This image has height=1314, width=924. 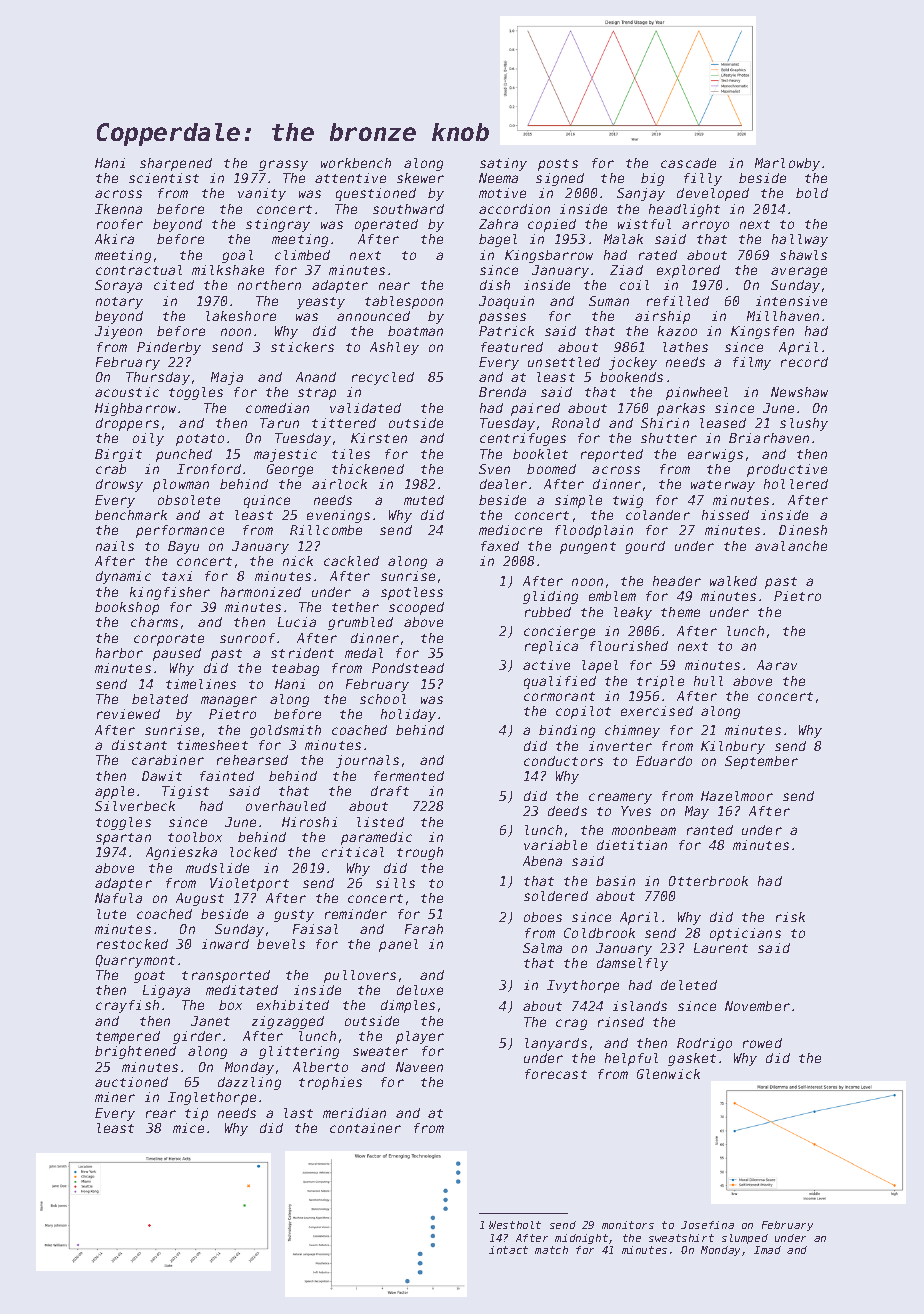 What do you see at coordinates (762, 1043) in the image?
I see `rowed` at bounding box center [762, 1043].
